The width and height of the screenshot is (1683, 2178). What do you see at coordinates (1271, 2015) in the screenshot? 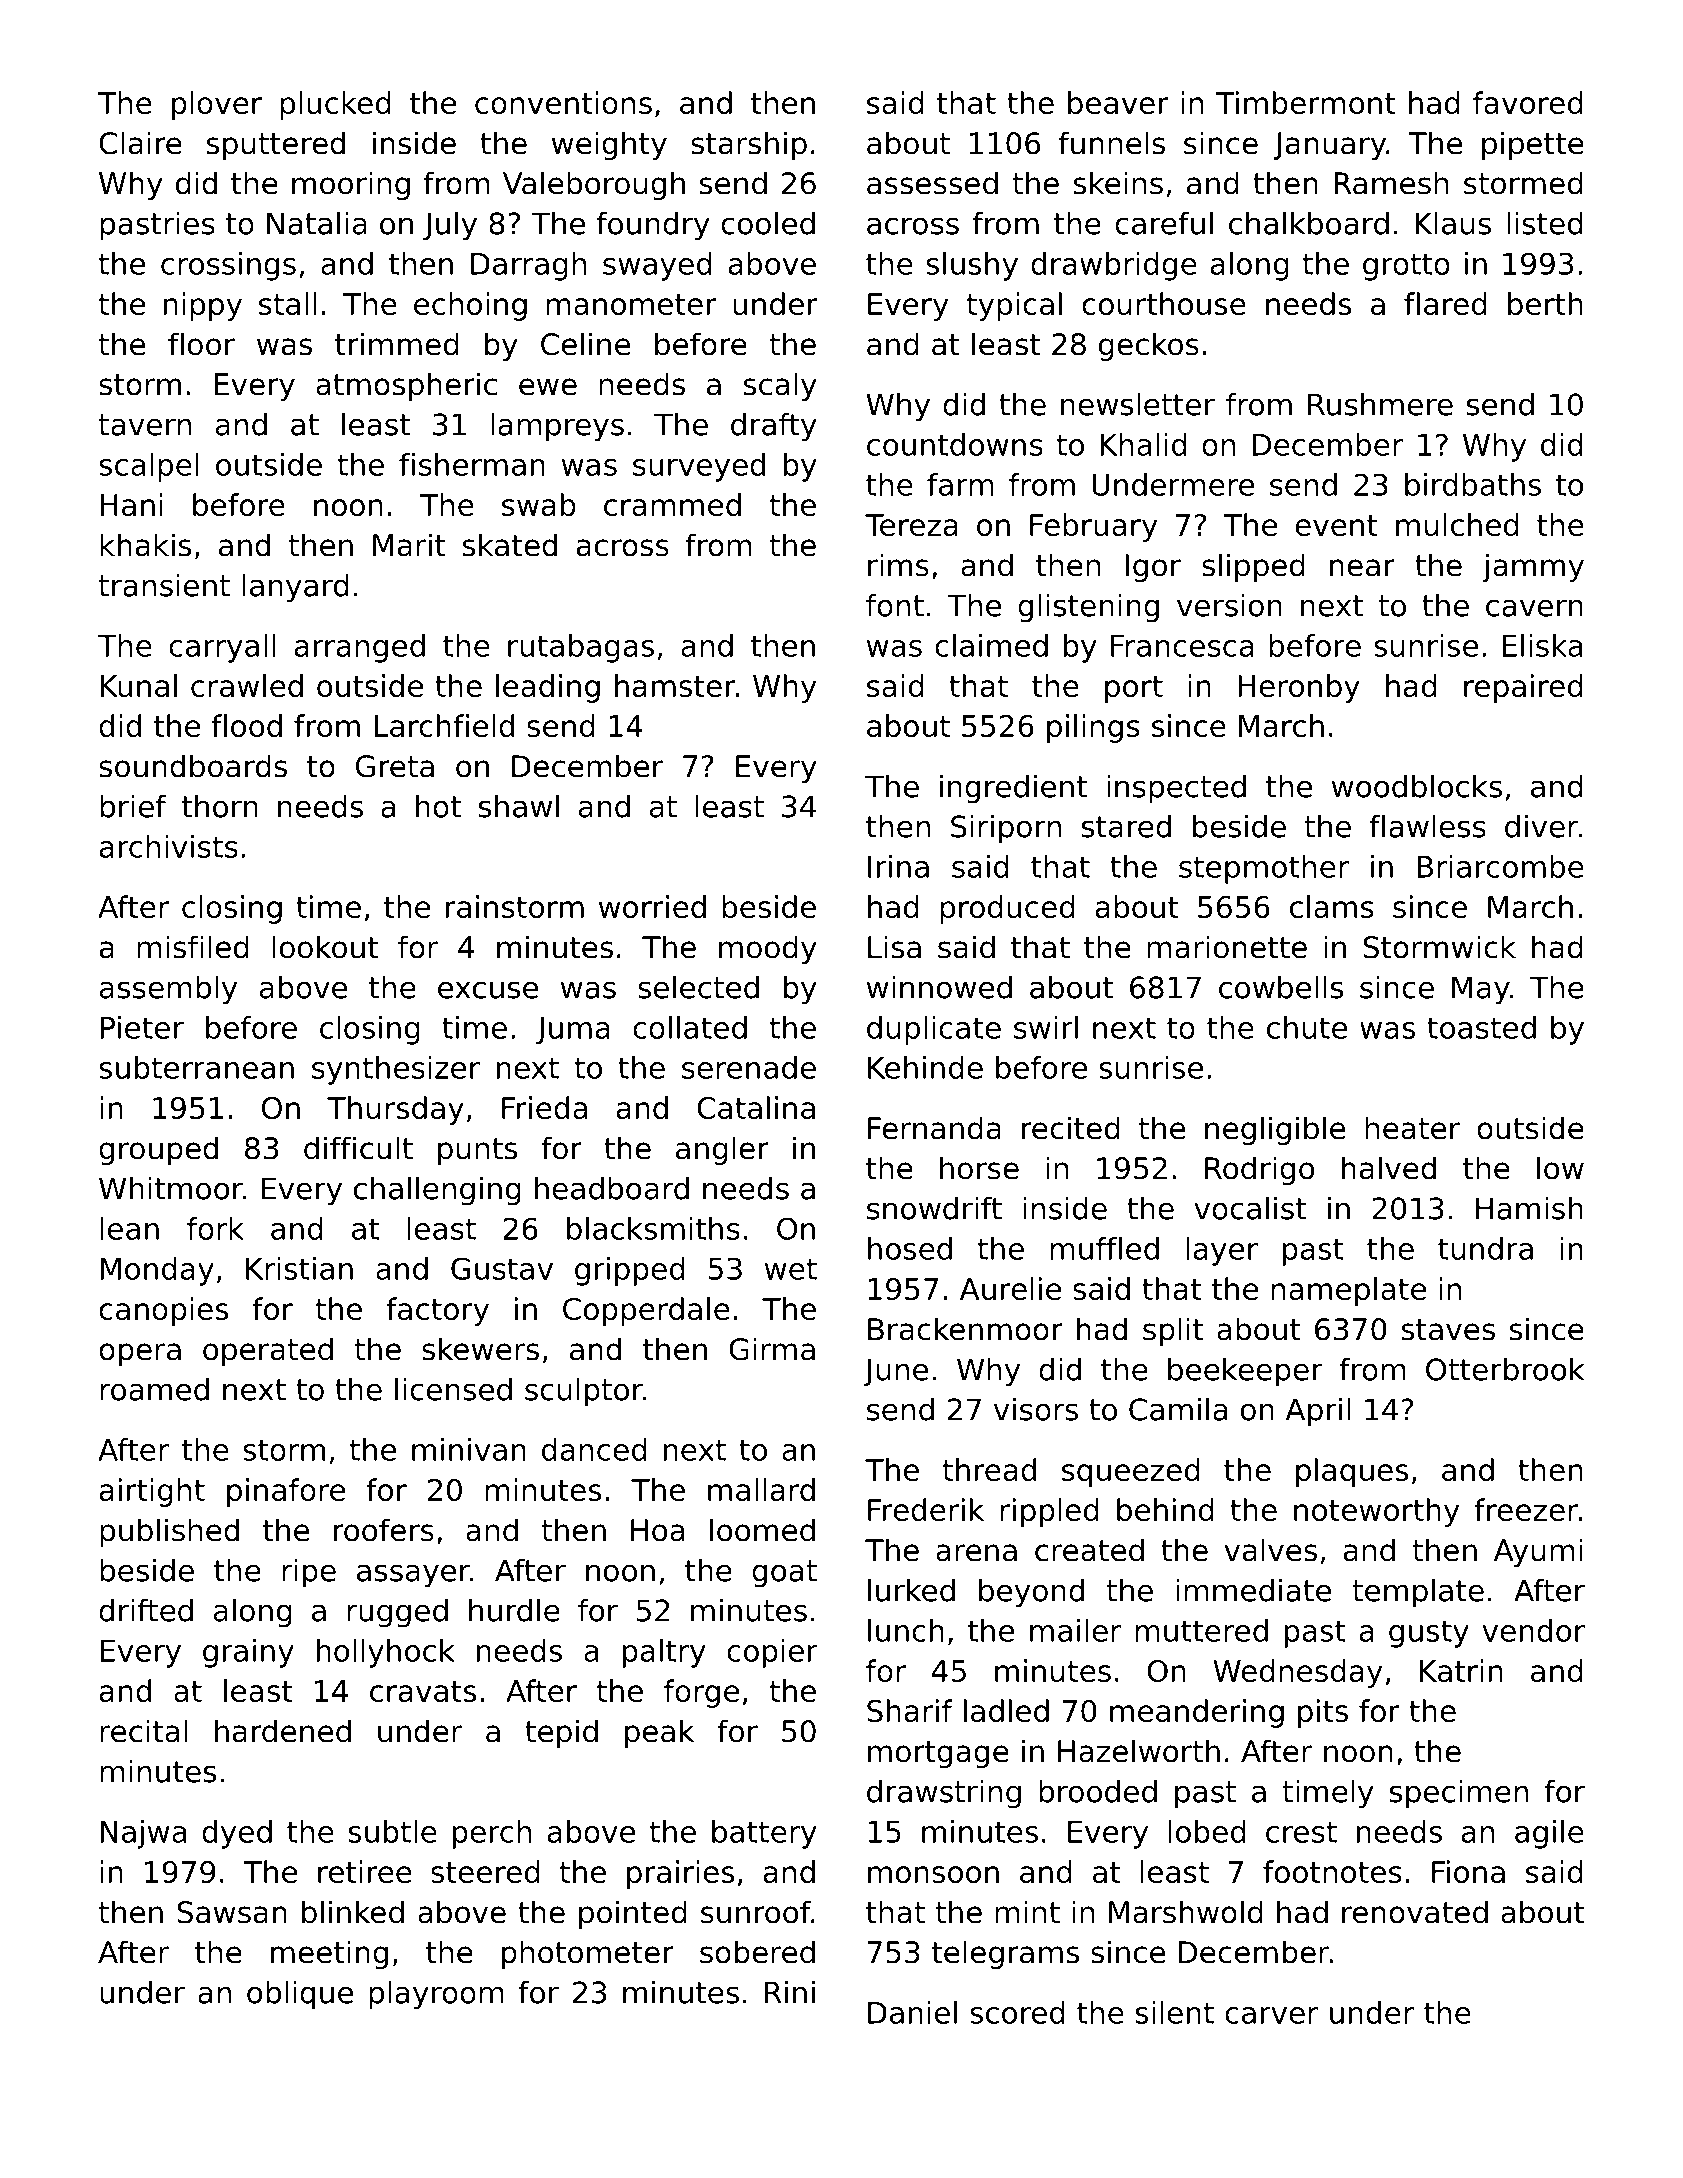
I see `carver` at bounding box center [1271, 2015].
